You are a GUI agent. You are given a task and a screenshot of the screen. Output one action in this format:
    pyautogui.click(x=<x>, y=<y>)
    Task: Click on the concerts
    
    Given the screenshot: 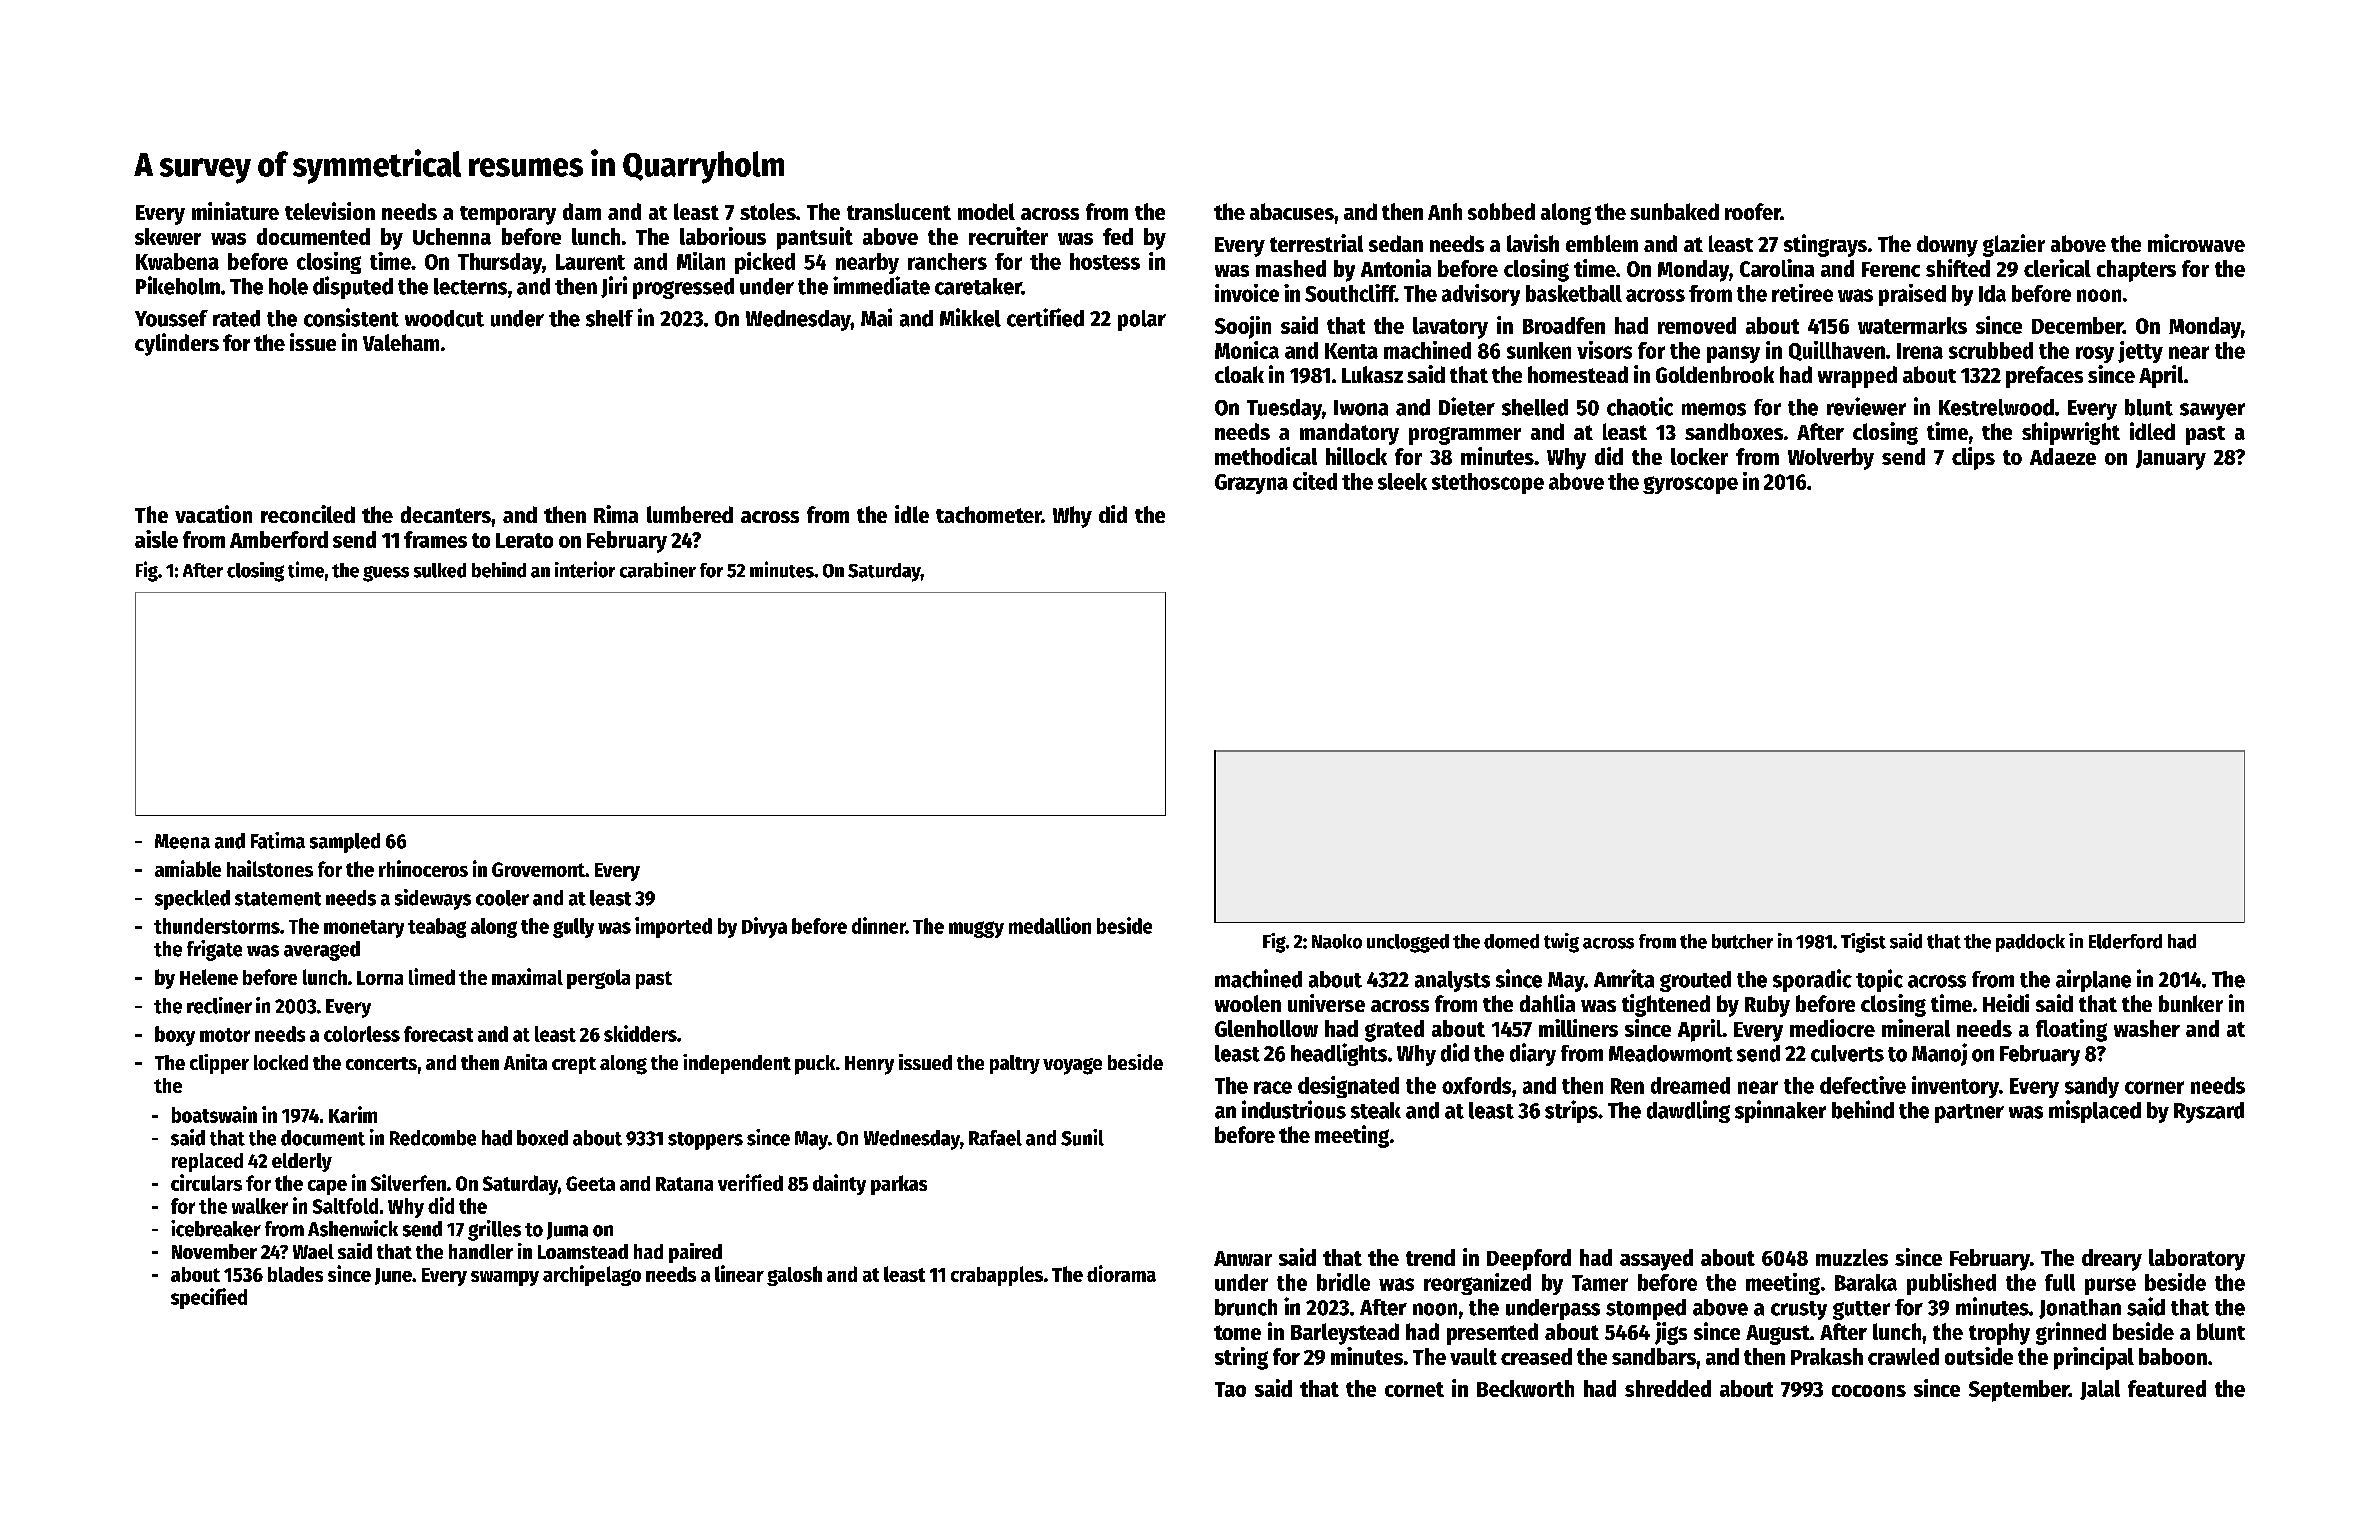 What is the action you would take?
    pyautogui.click(x=381, y=1063)
